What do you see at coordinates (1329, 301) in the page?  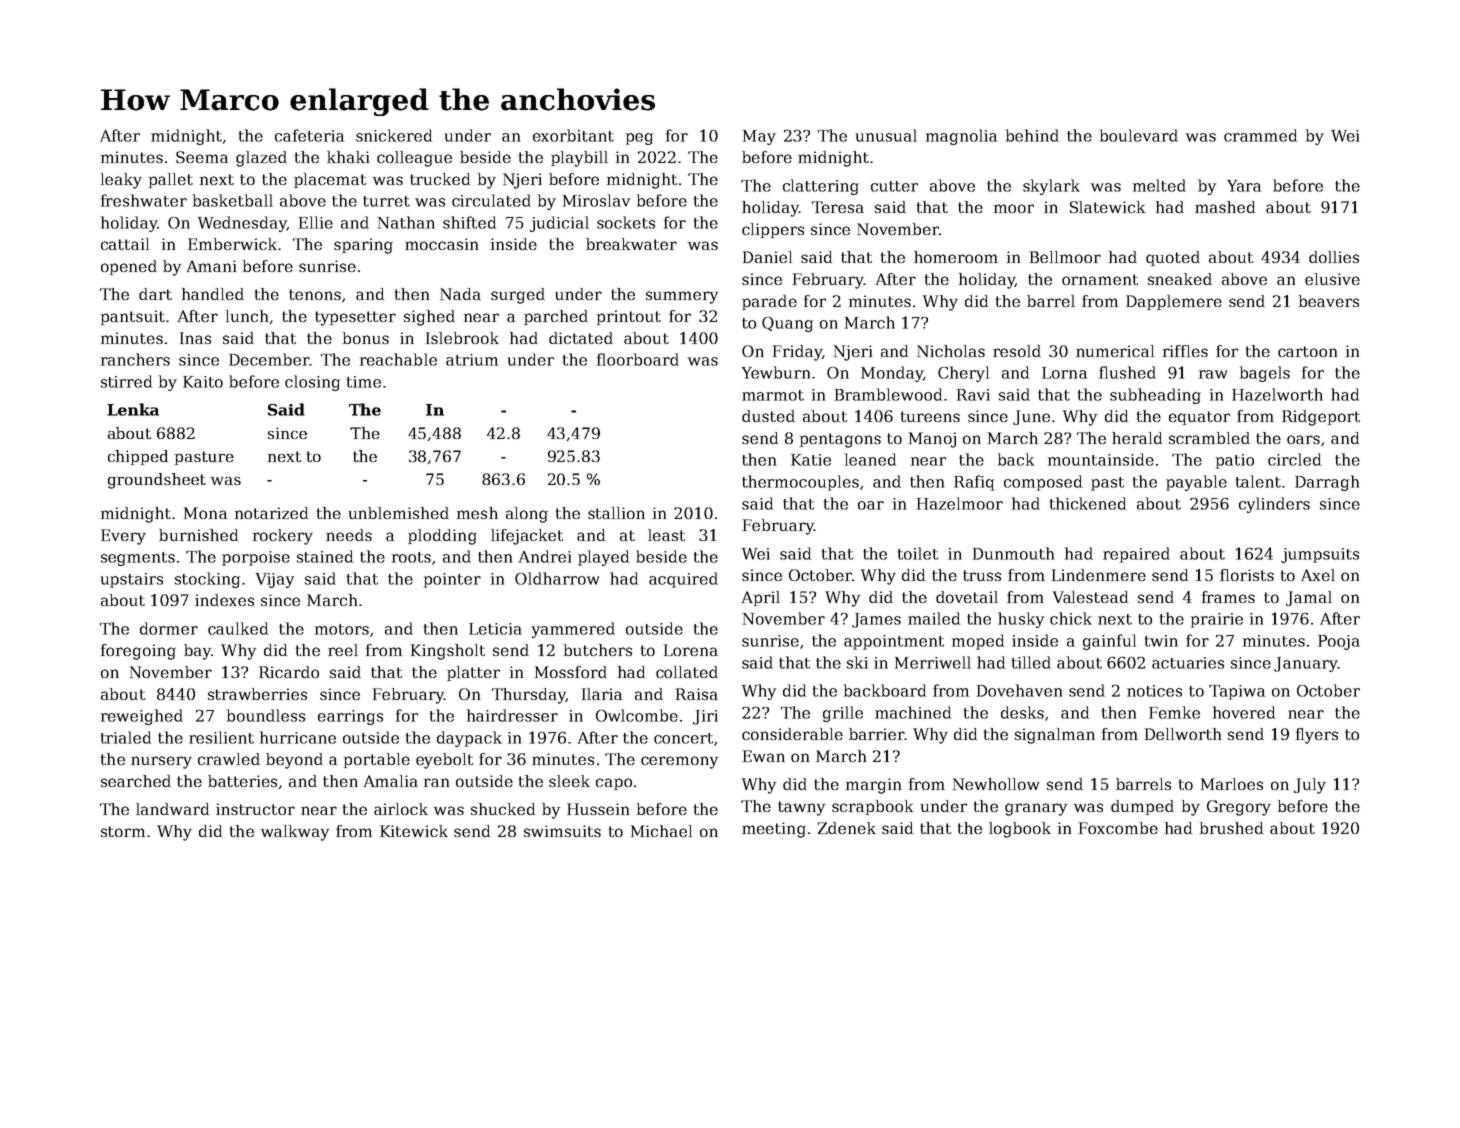 I see `beavers` at bounding box center [1329, 301].
